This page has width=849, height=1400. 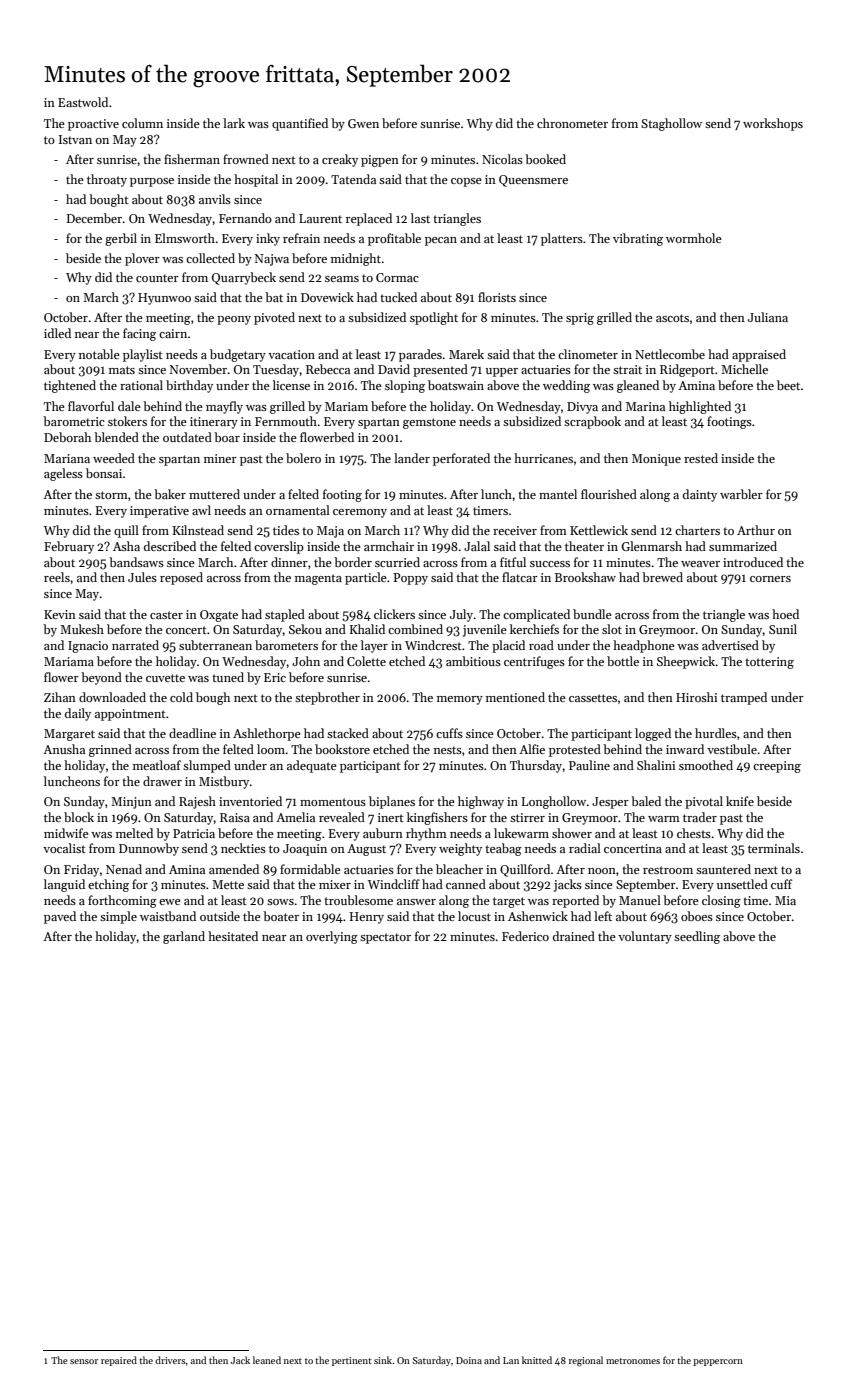 What do you see at coordinates (374, 646) in the page?
I see `layer` at bounding box center [374, 646].
